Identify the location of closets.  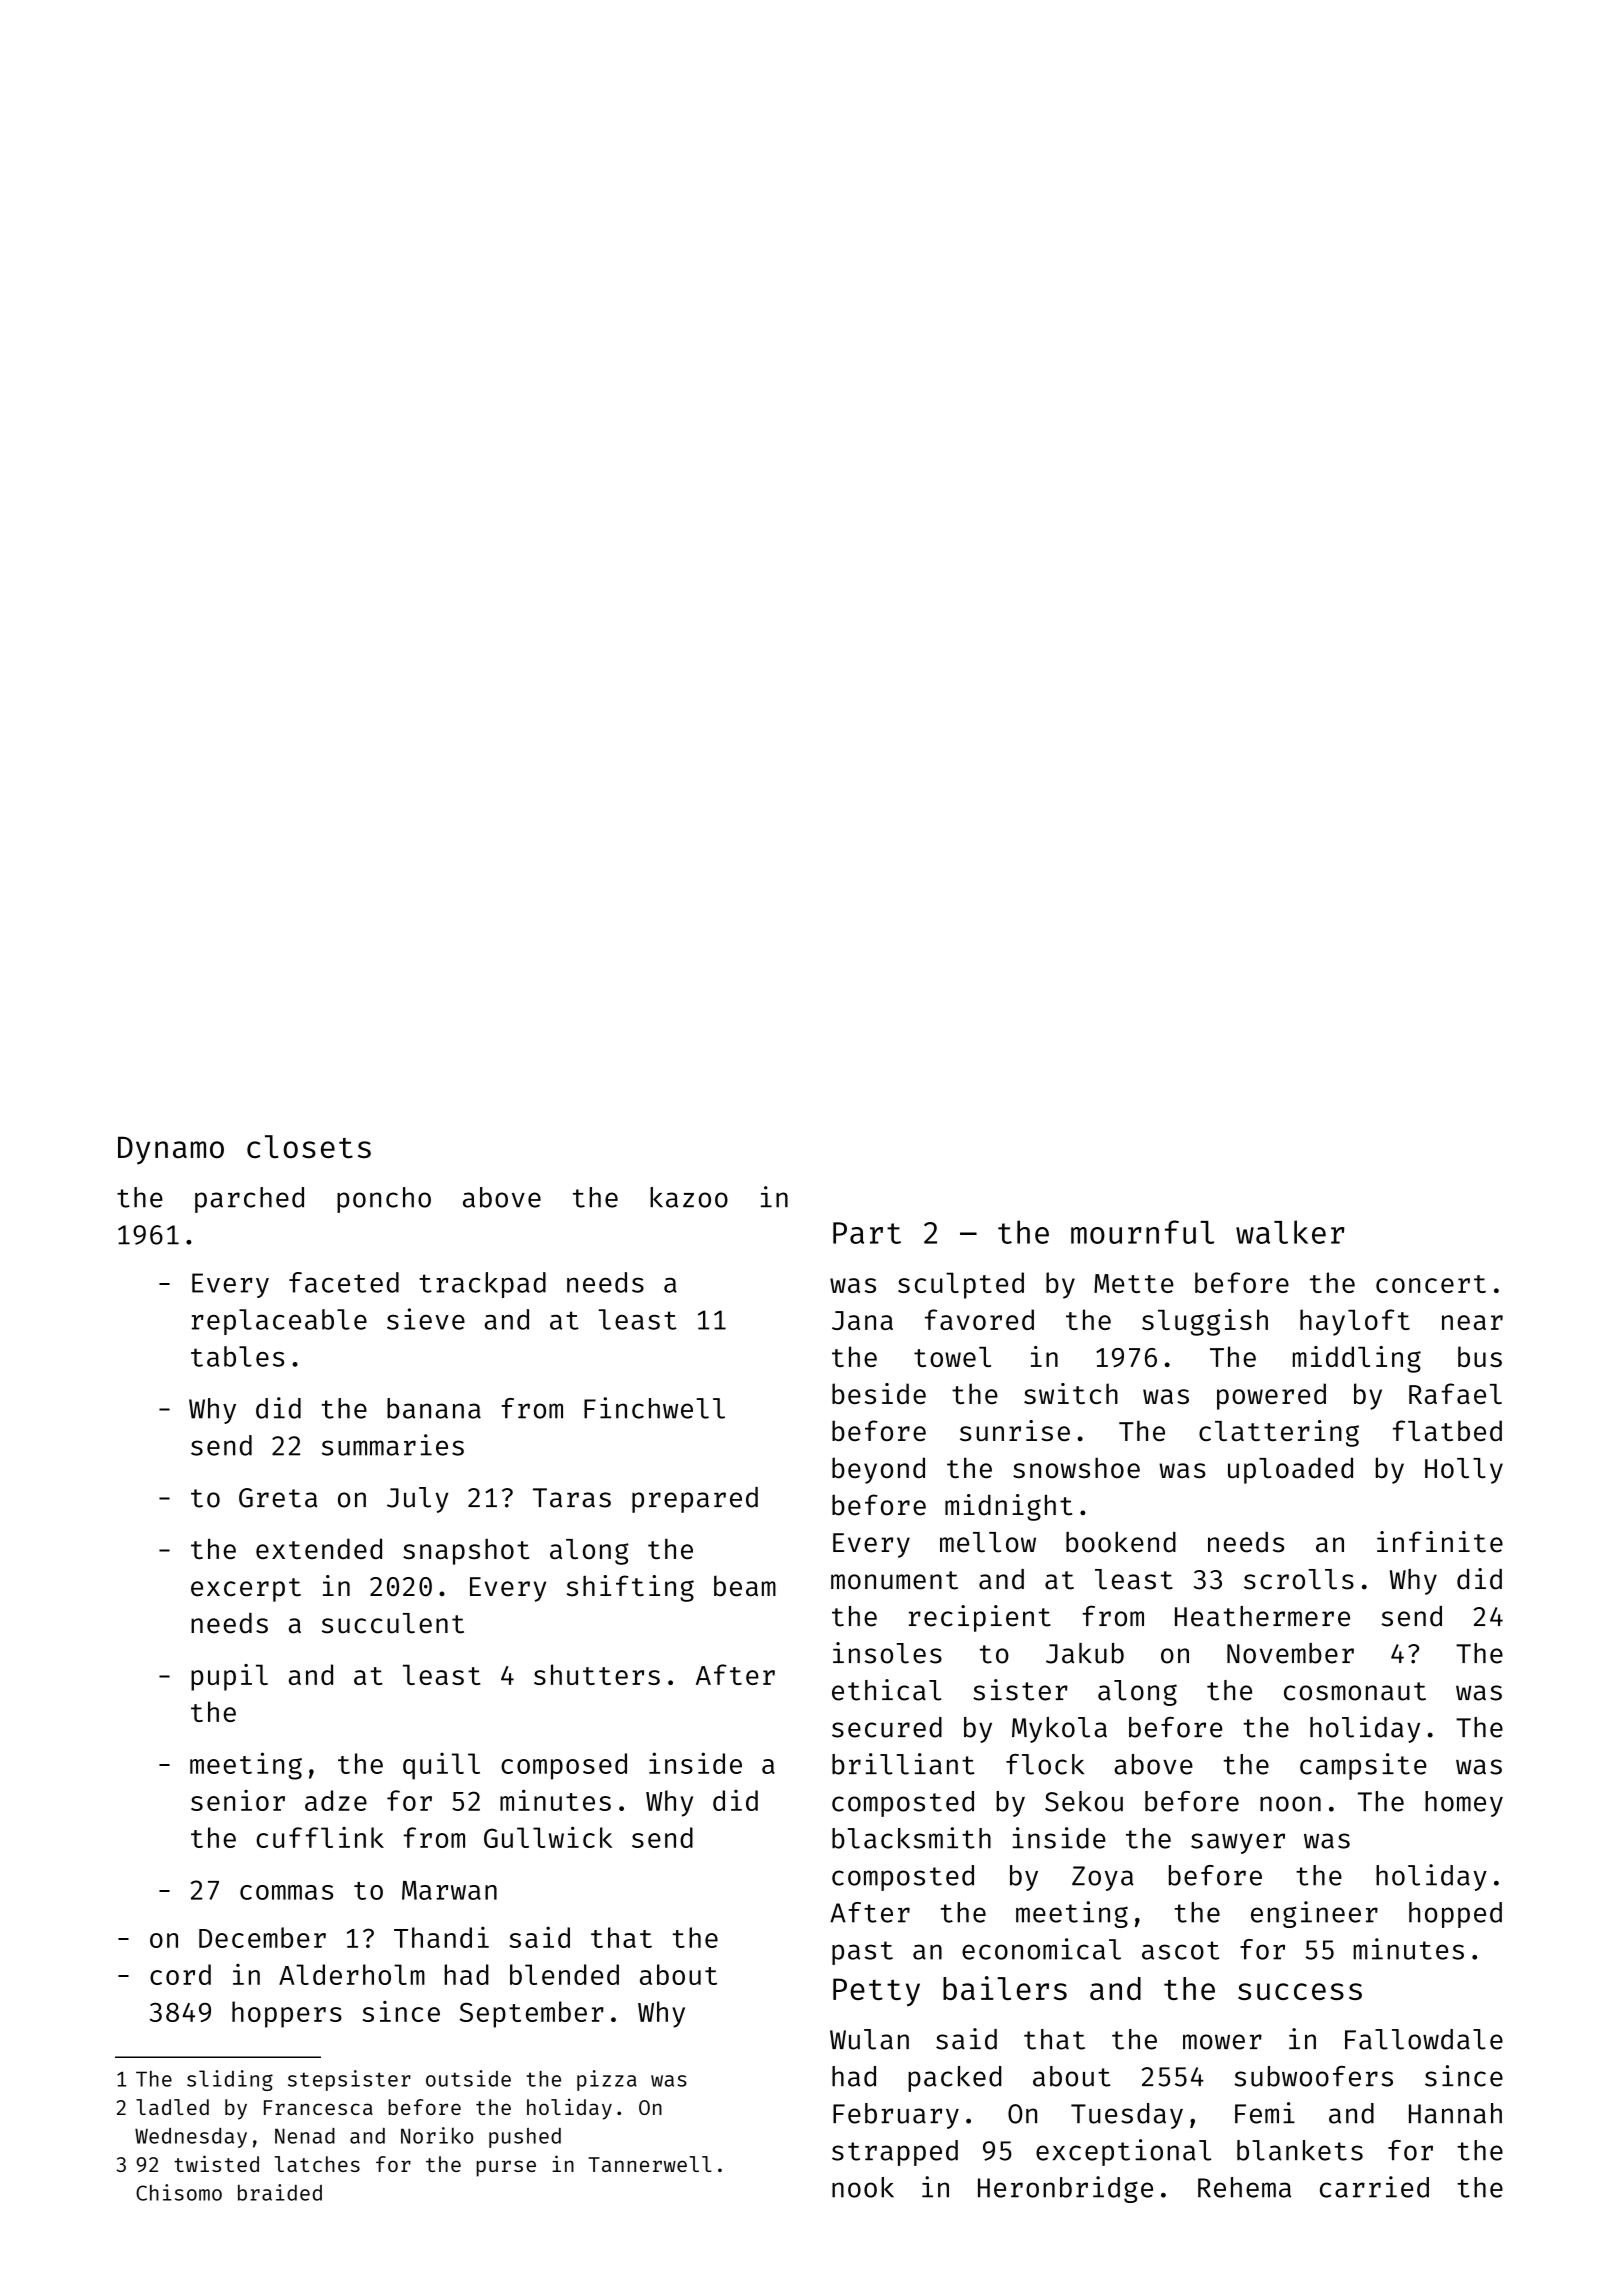
(309, 1147).
